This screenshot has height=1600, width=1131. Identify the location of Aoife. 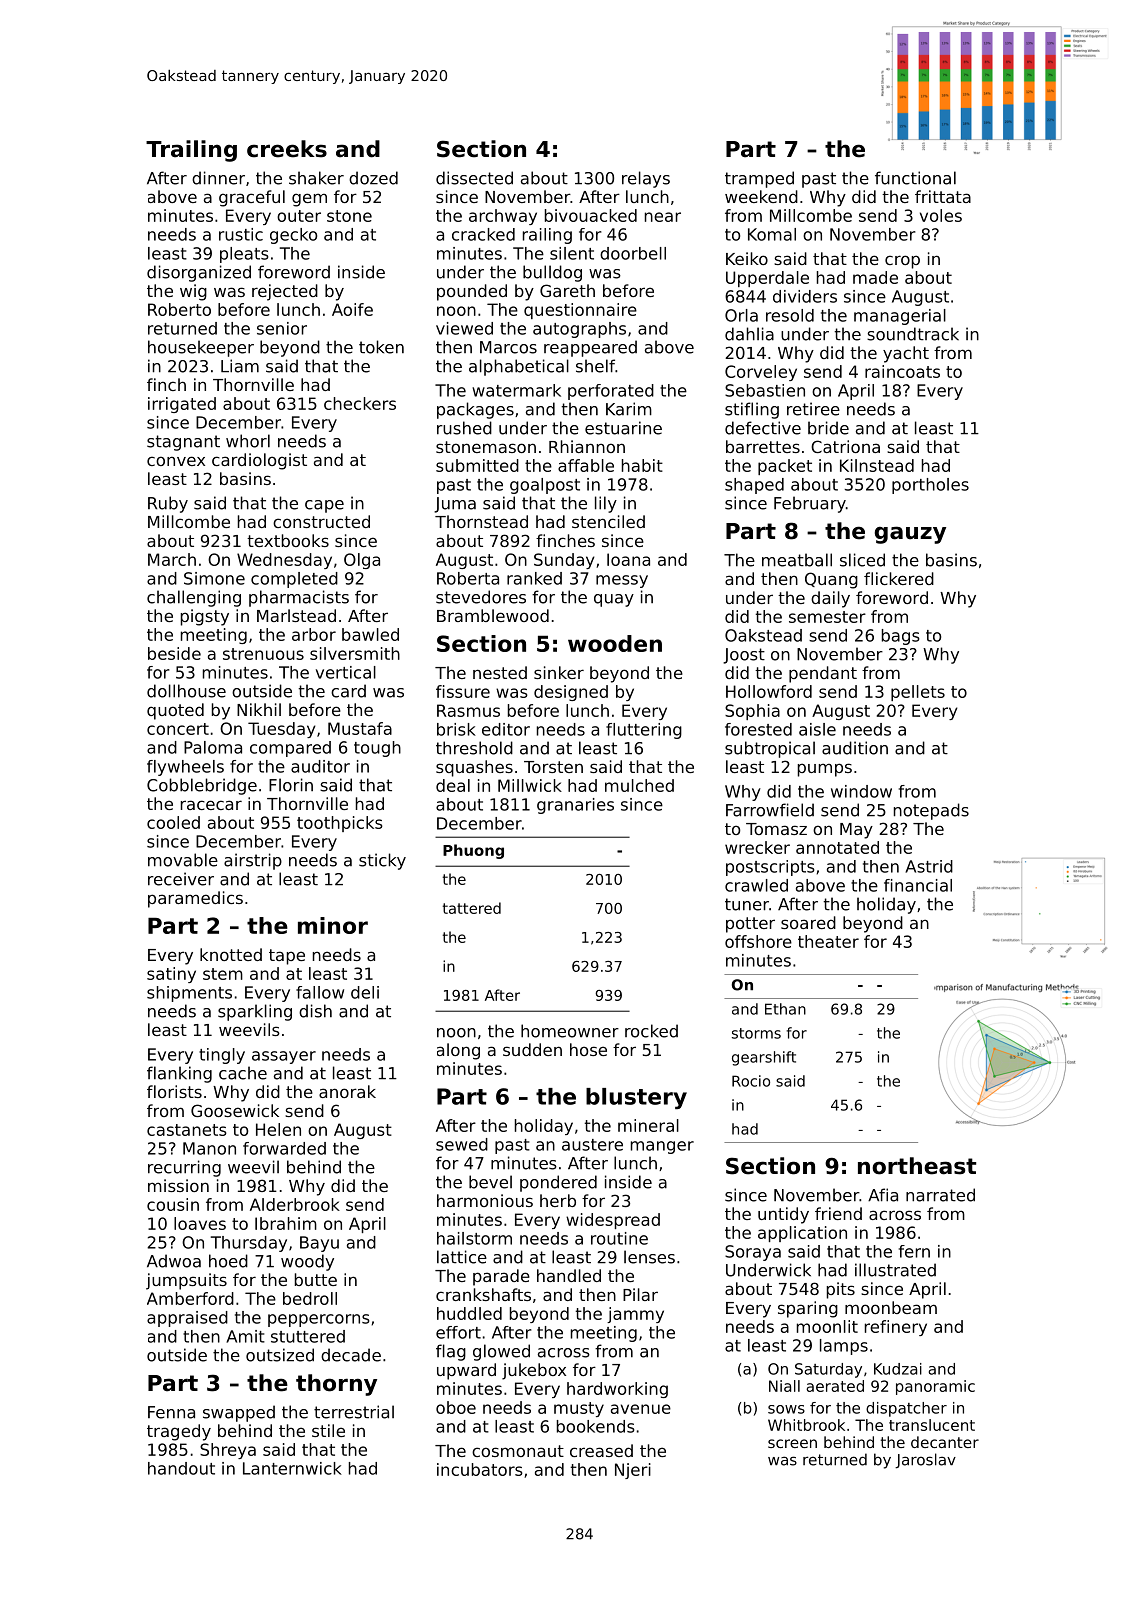
(352, 309).
